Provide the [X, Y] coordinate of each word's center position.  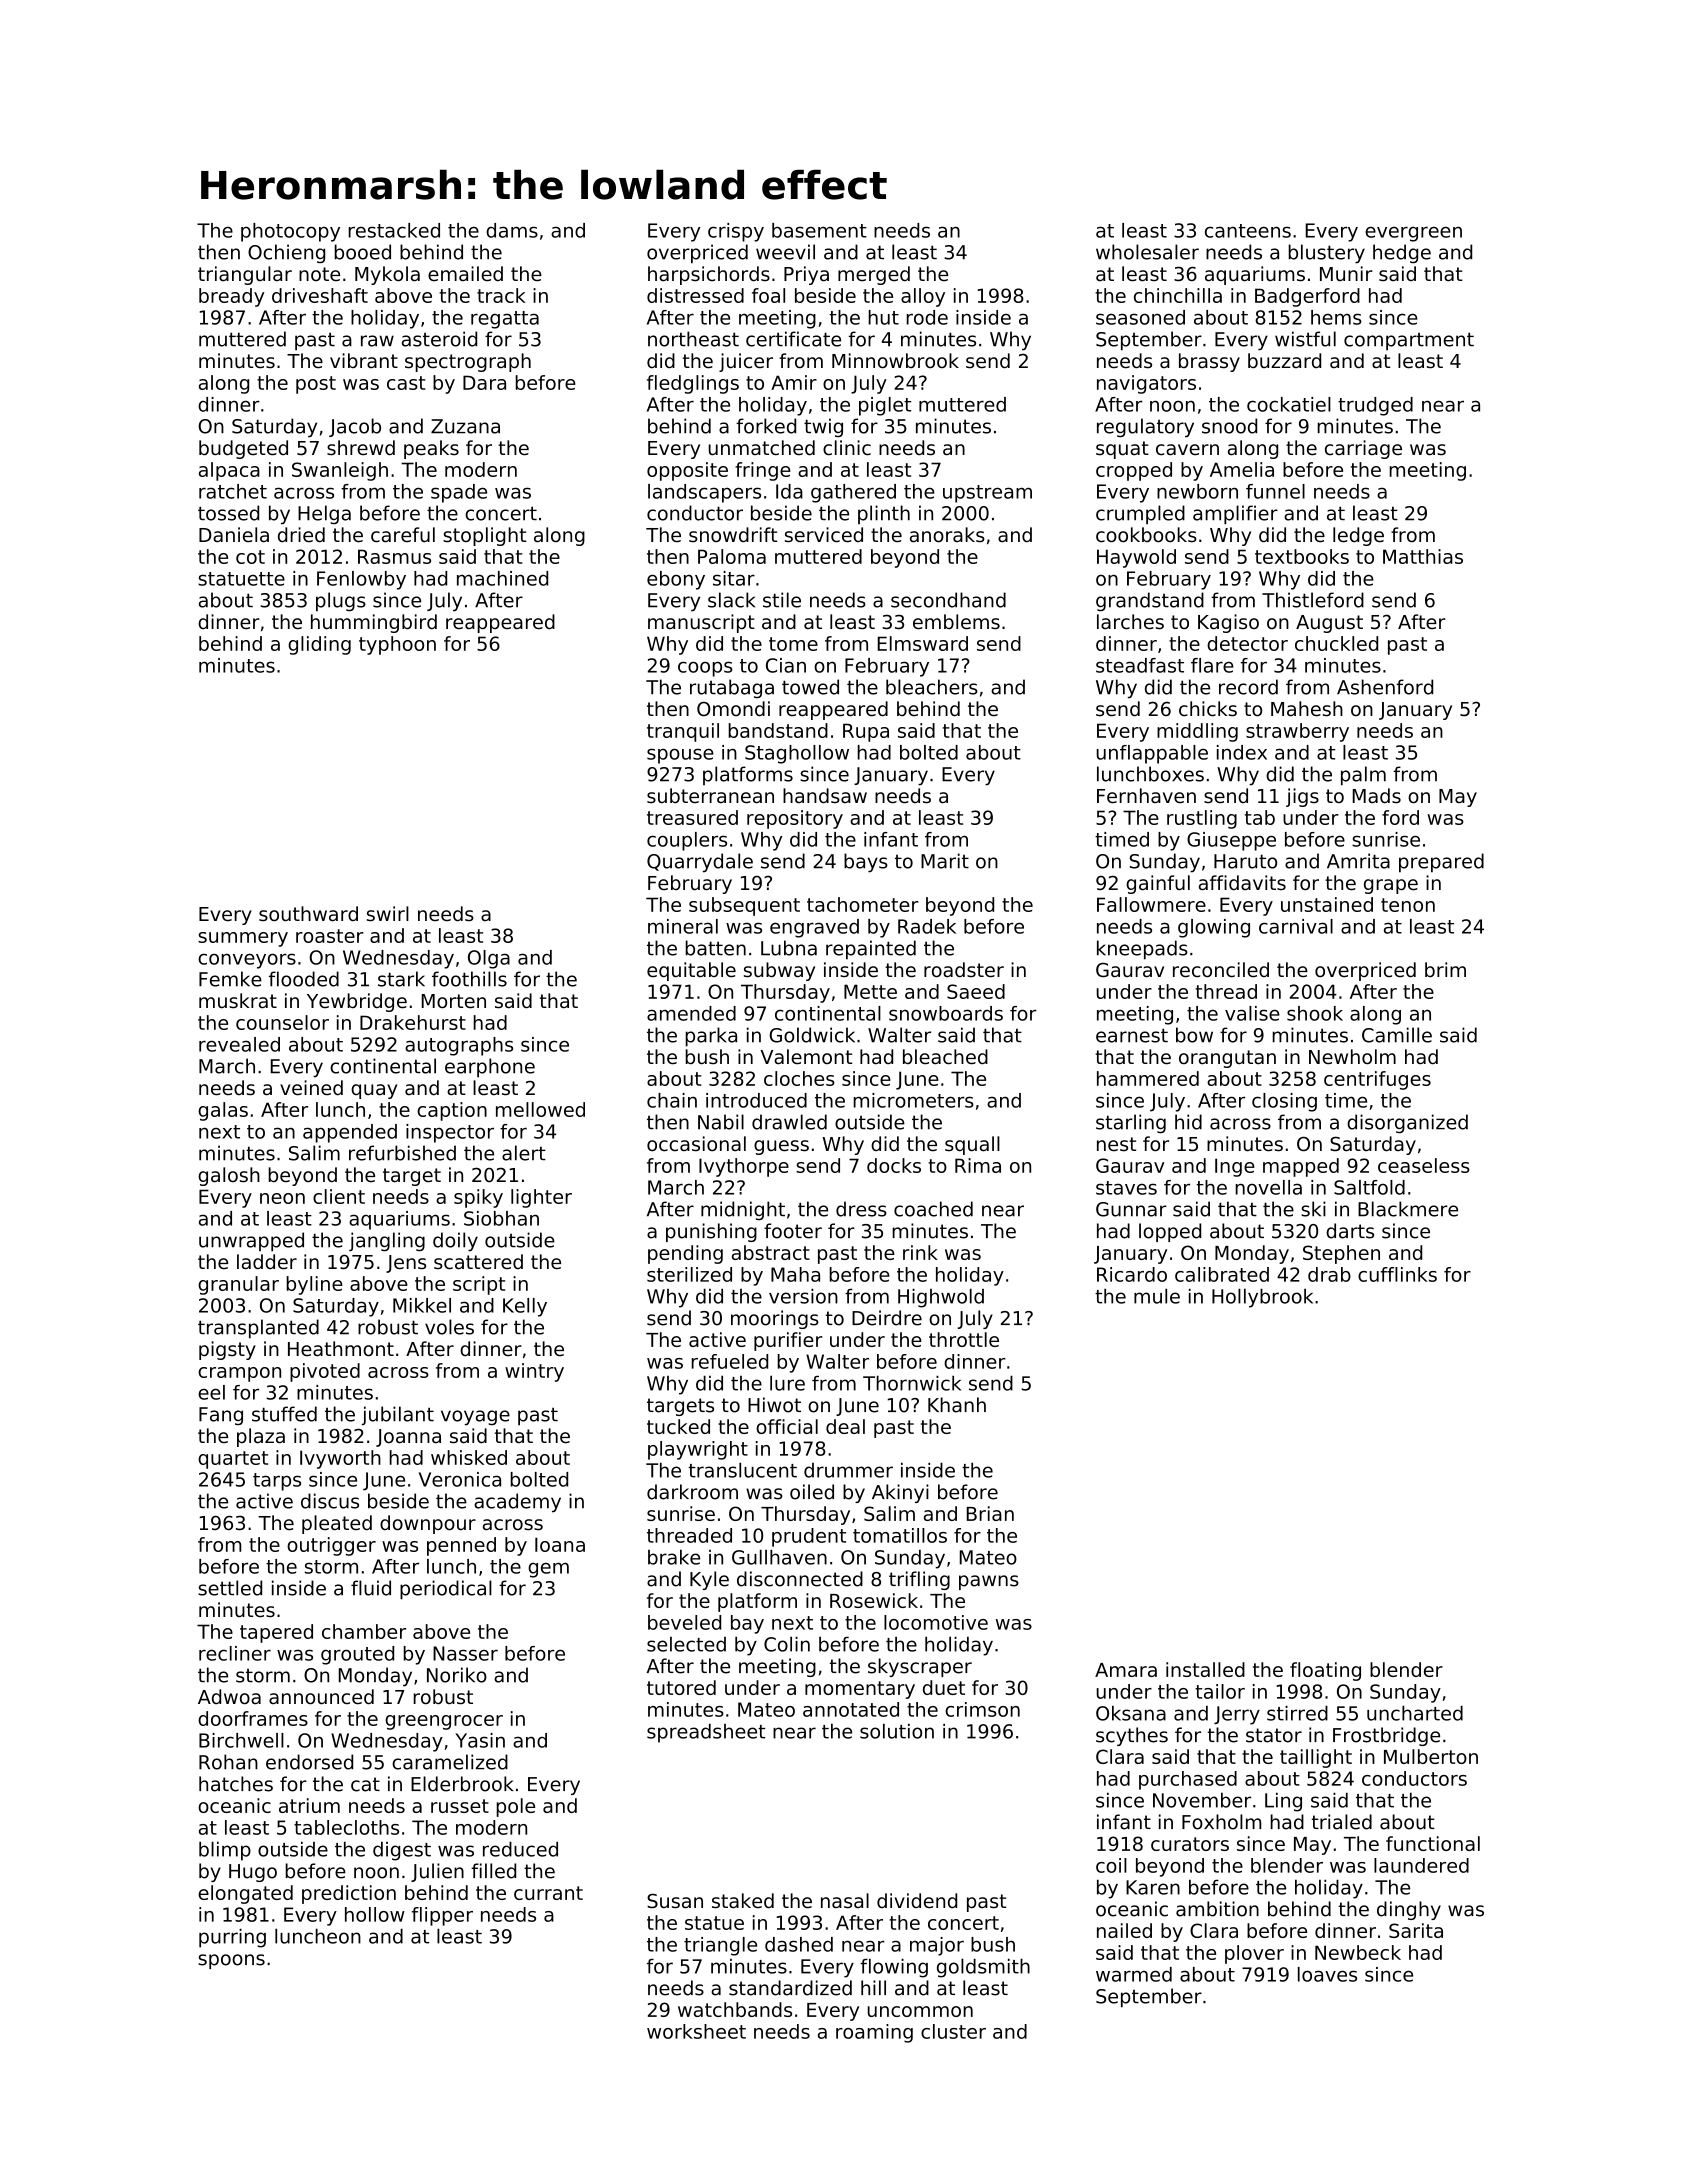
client [339, 1196]
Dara [484, 382]
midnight [743, 1210]
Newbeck [1358, 1952]
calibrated [1222, 1274]
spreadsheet [706, 1733]
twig [823, 427]
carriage [1363, 449]
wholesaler [1147, 252]
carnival [1296, 926]
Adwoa [229, 1697]
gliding [319, 645]
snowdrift [733, 535]
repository [795, 819]
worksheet [696, 2031]
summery [243, 939]
